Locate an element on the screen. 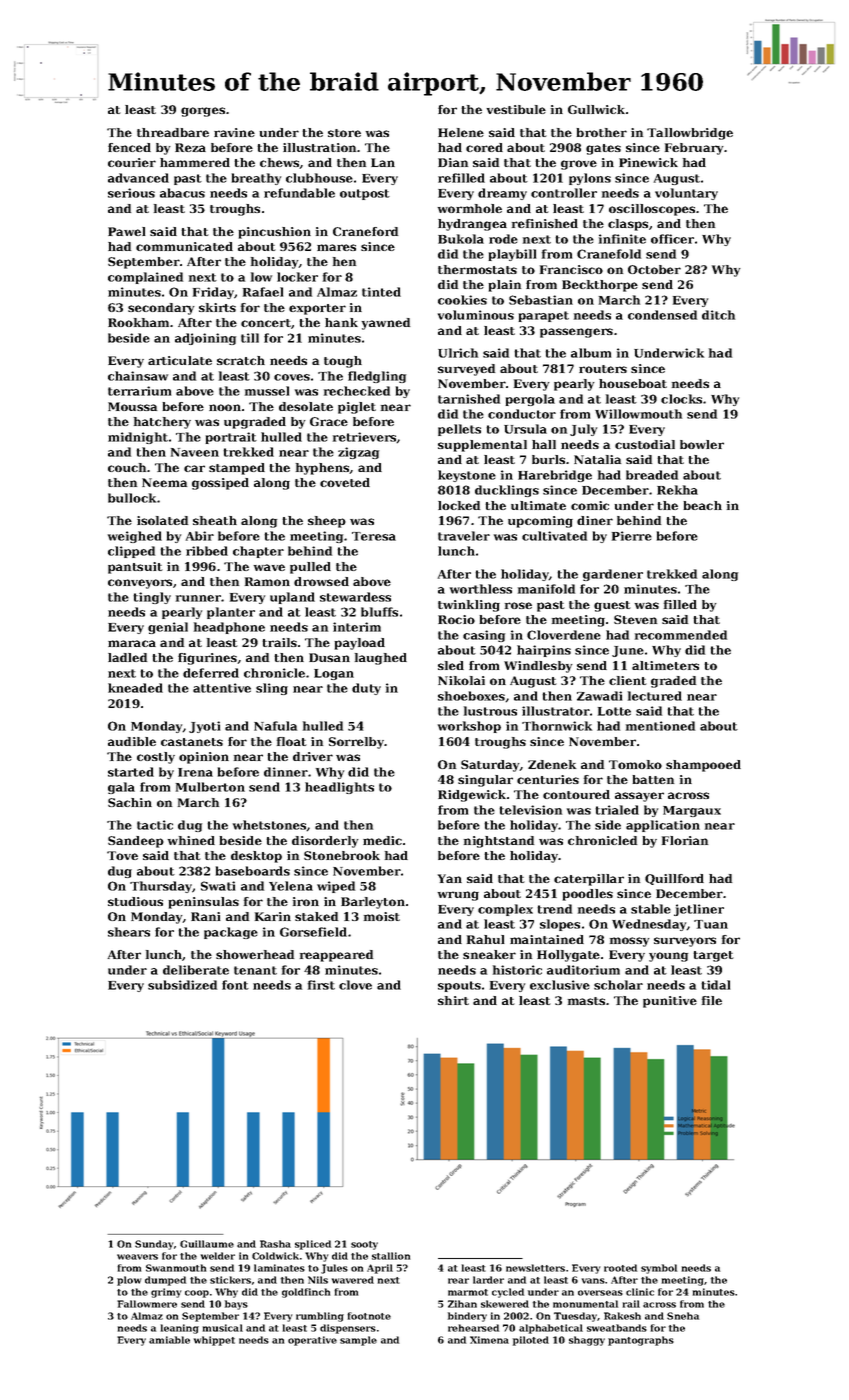 The width and height of the screenshot is (849, 1400). Steven is located at coordinates (635, 619).
